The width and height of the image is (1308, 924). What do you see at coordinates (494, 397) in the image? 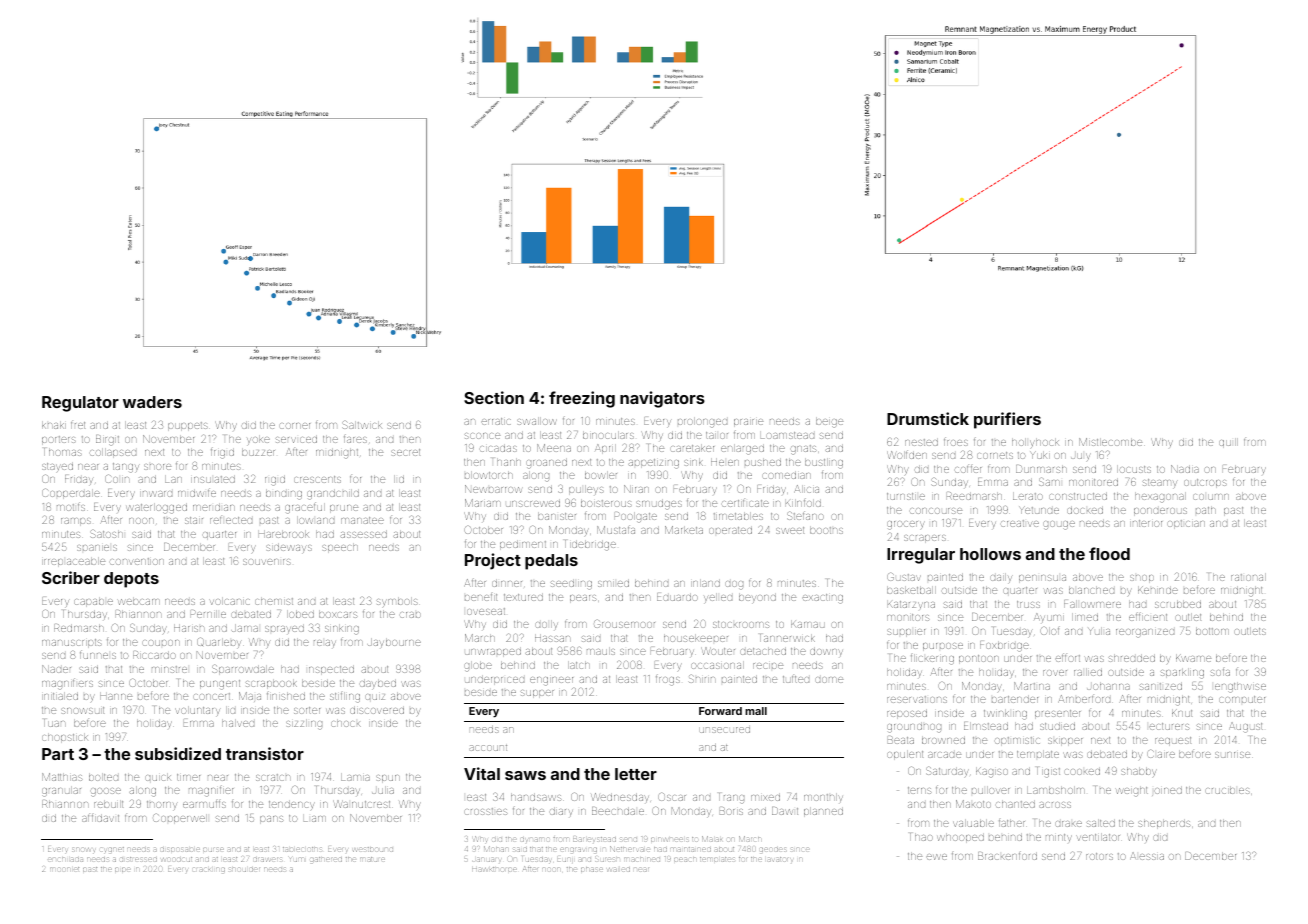
I see `Section` at bounding box center [494, 397].
